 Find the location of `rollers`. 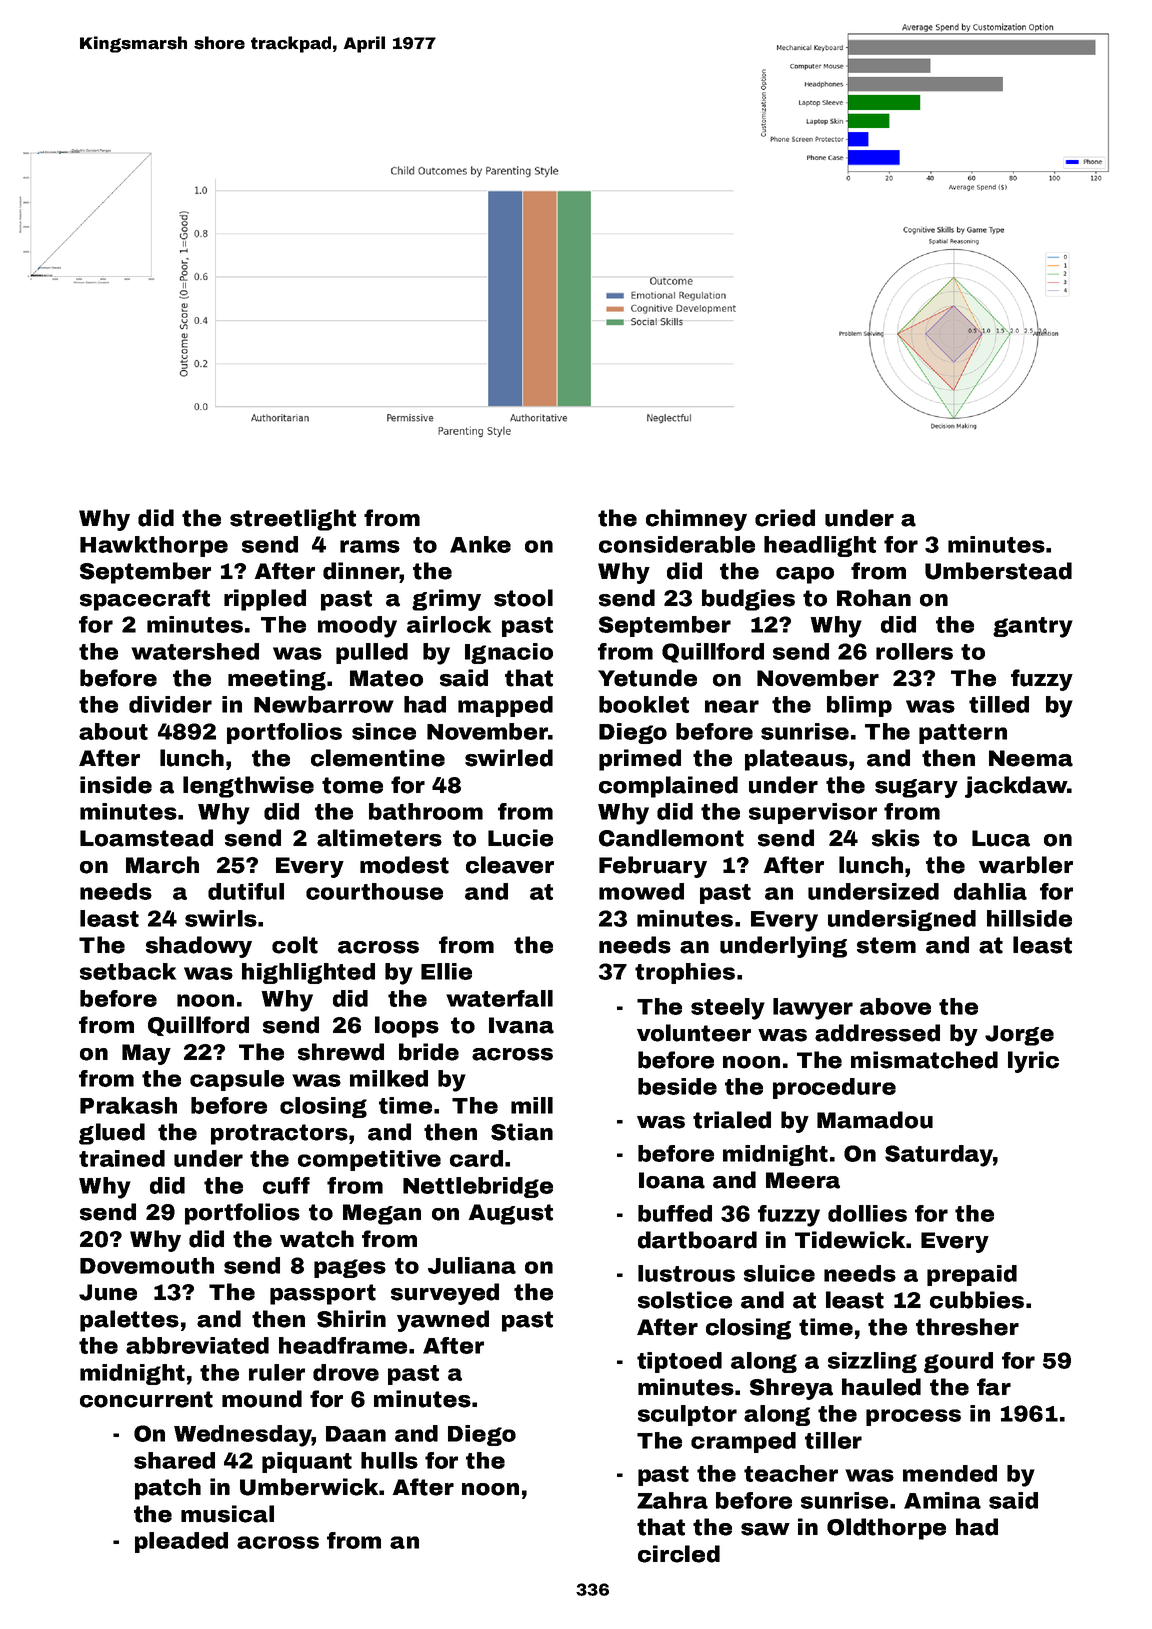

rollers is located at coordinates (914, 651).
